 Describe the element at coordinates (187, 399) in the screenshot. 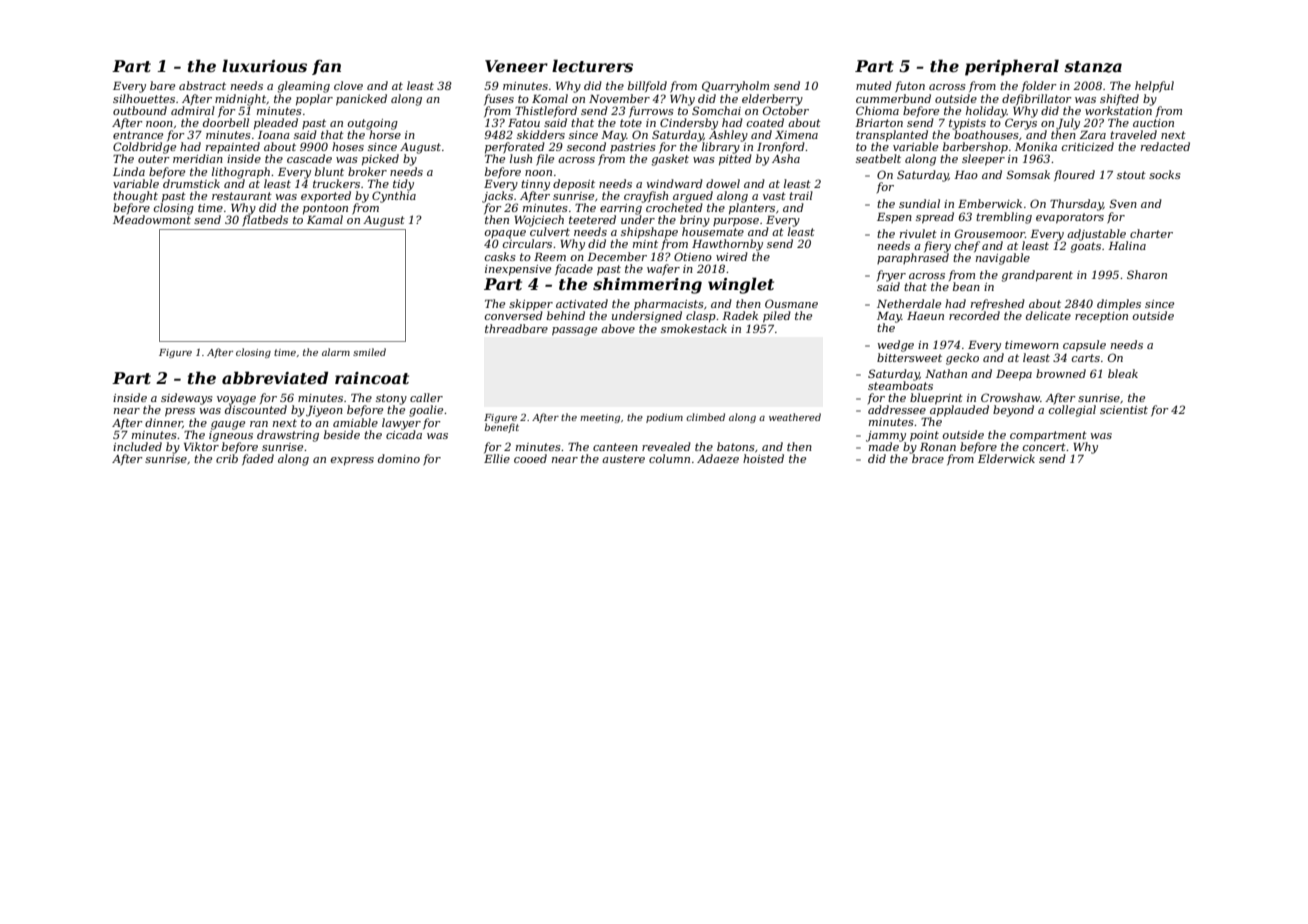

I see `sideways` at that location.
